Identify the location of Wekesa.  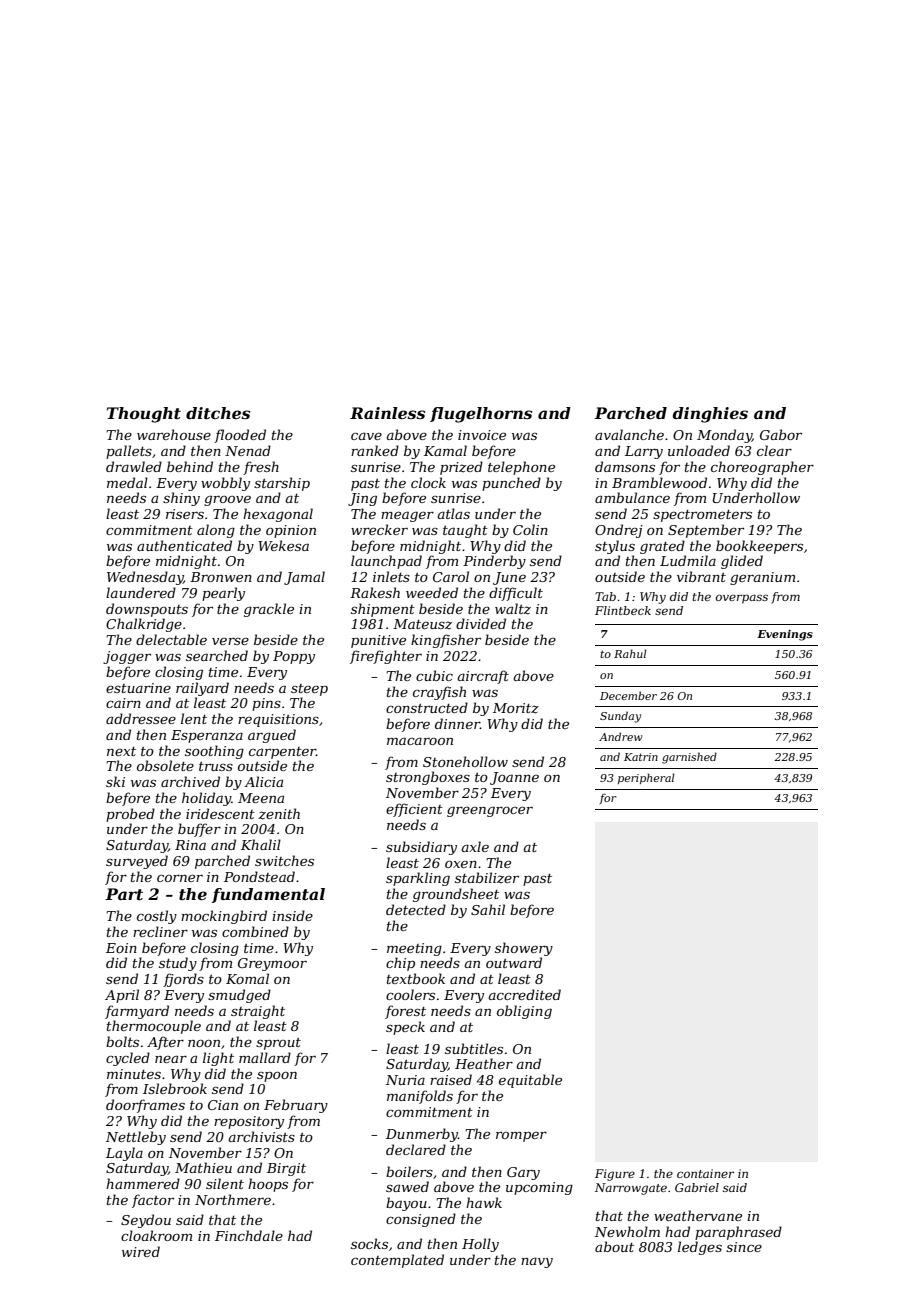
(283, 545).
